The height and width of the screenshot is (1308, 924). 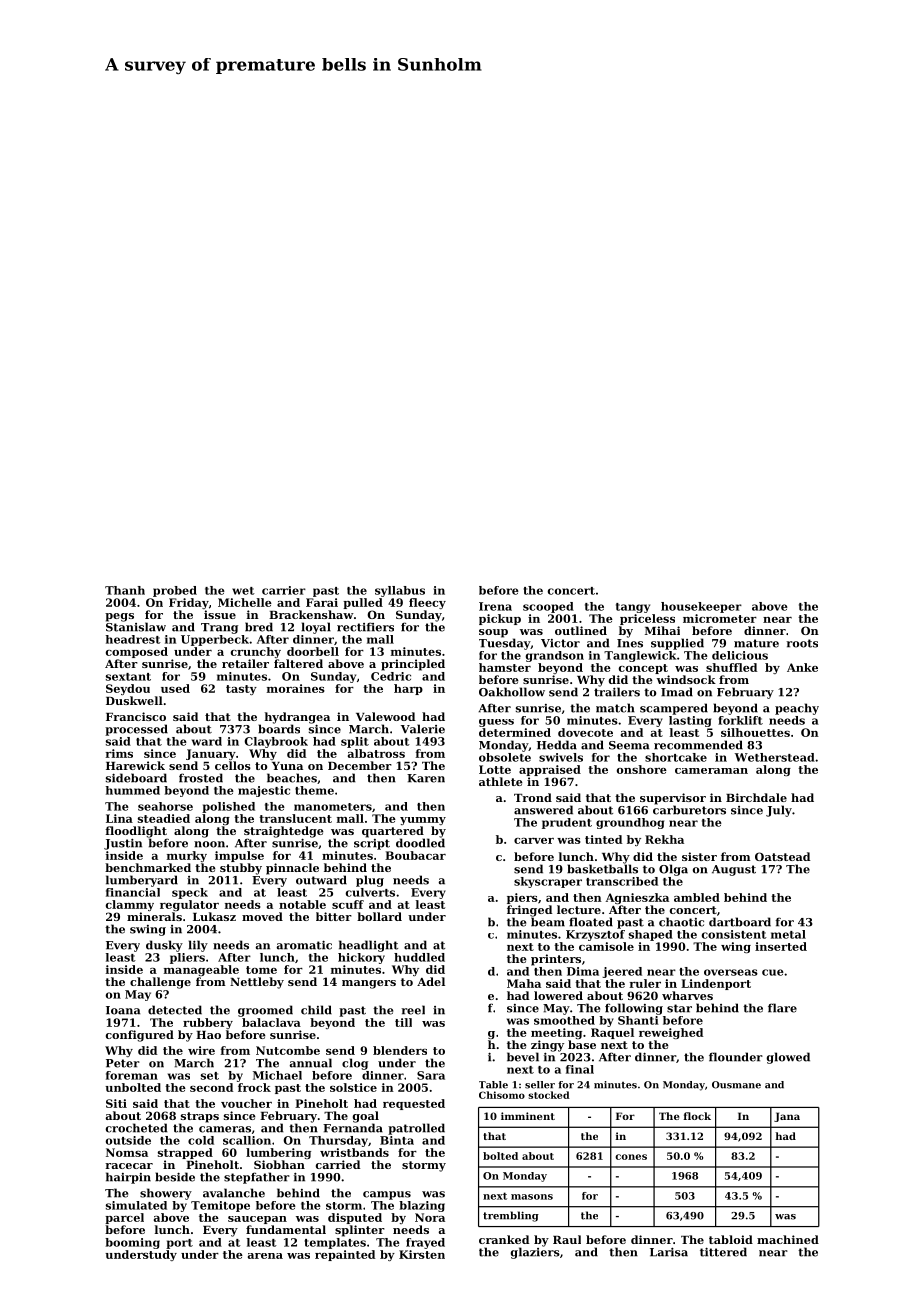 What do you see at coordinates (287, 766) in the screenshot?
I see `Yuna` at bounding box center [287, 766].
